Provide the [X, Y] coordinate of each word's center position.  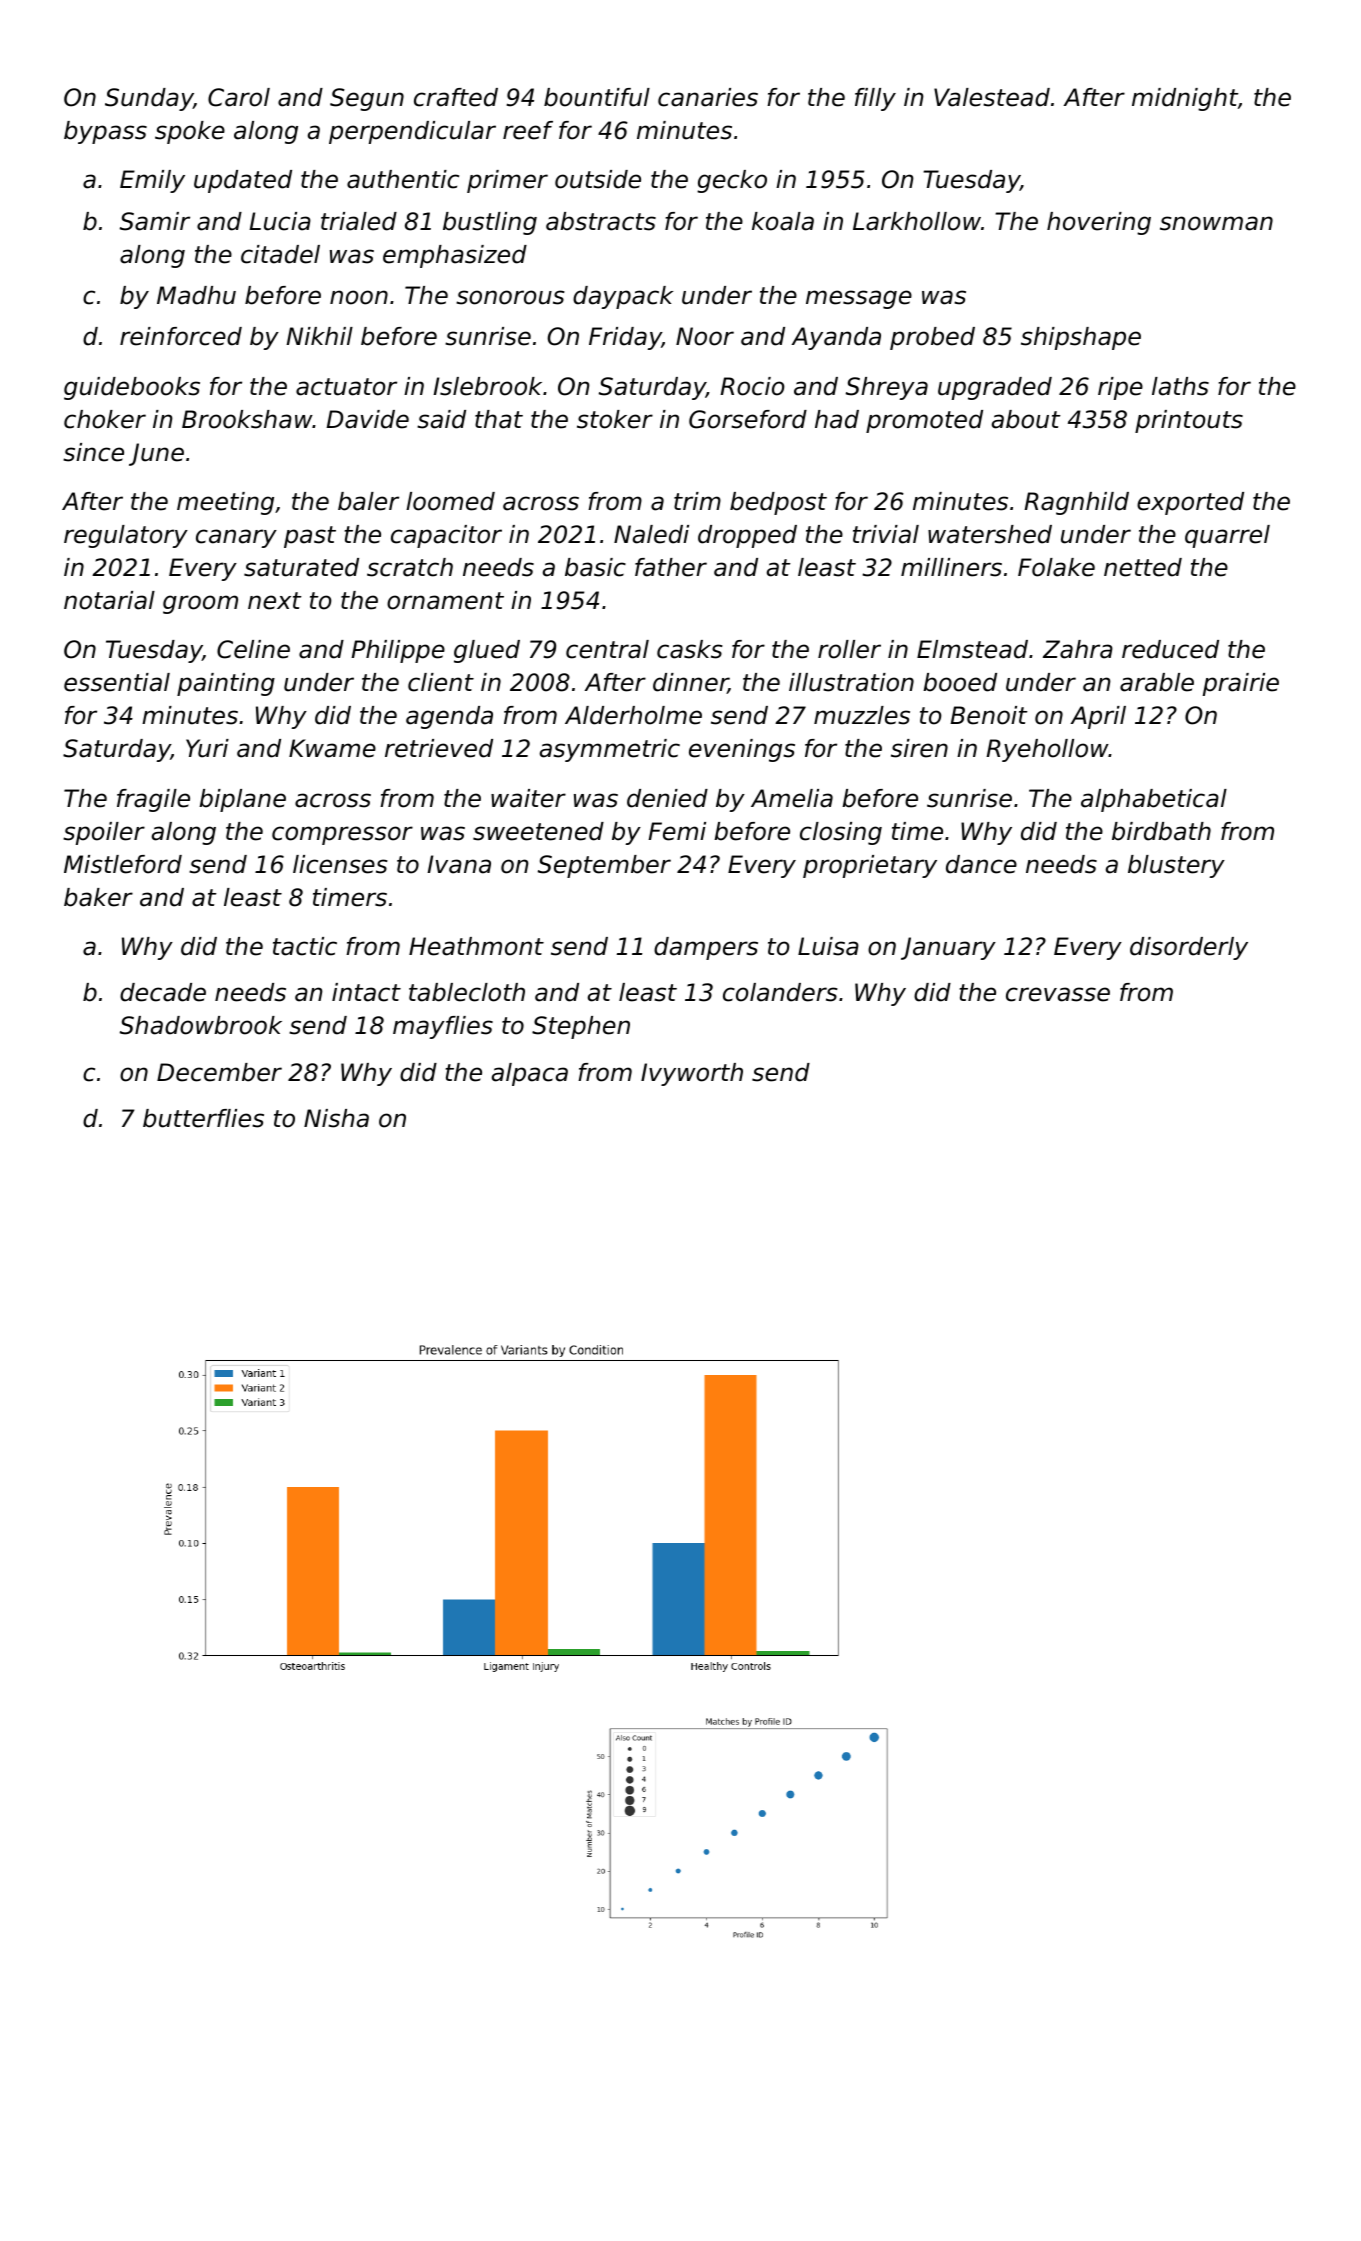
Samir [155, 221]
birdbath [1161, 831]
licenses [340, 864]
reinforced [181, 336]
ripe [1120, 388]
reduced [1170, 649]
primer [507, 181]
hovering [1099, 223]
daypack [623, 297]
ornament [445, 601]
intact [366, 992]
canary [236, 538]
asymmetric [610, 750]
